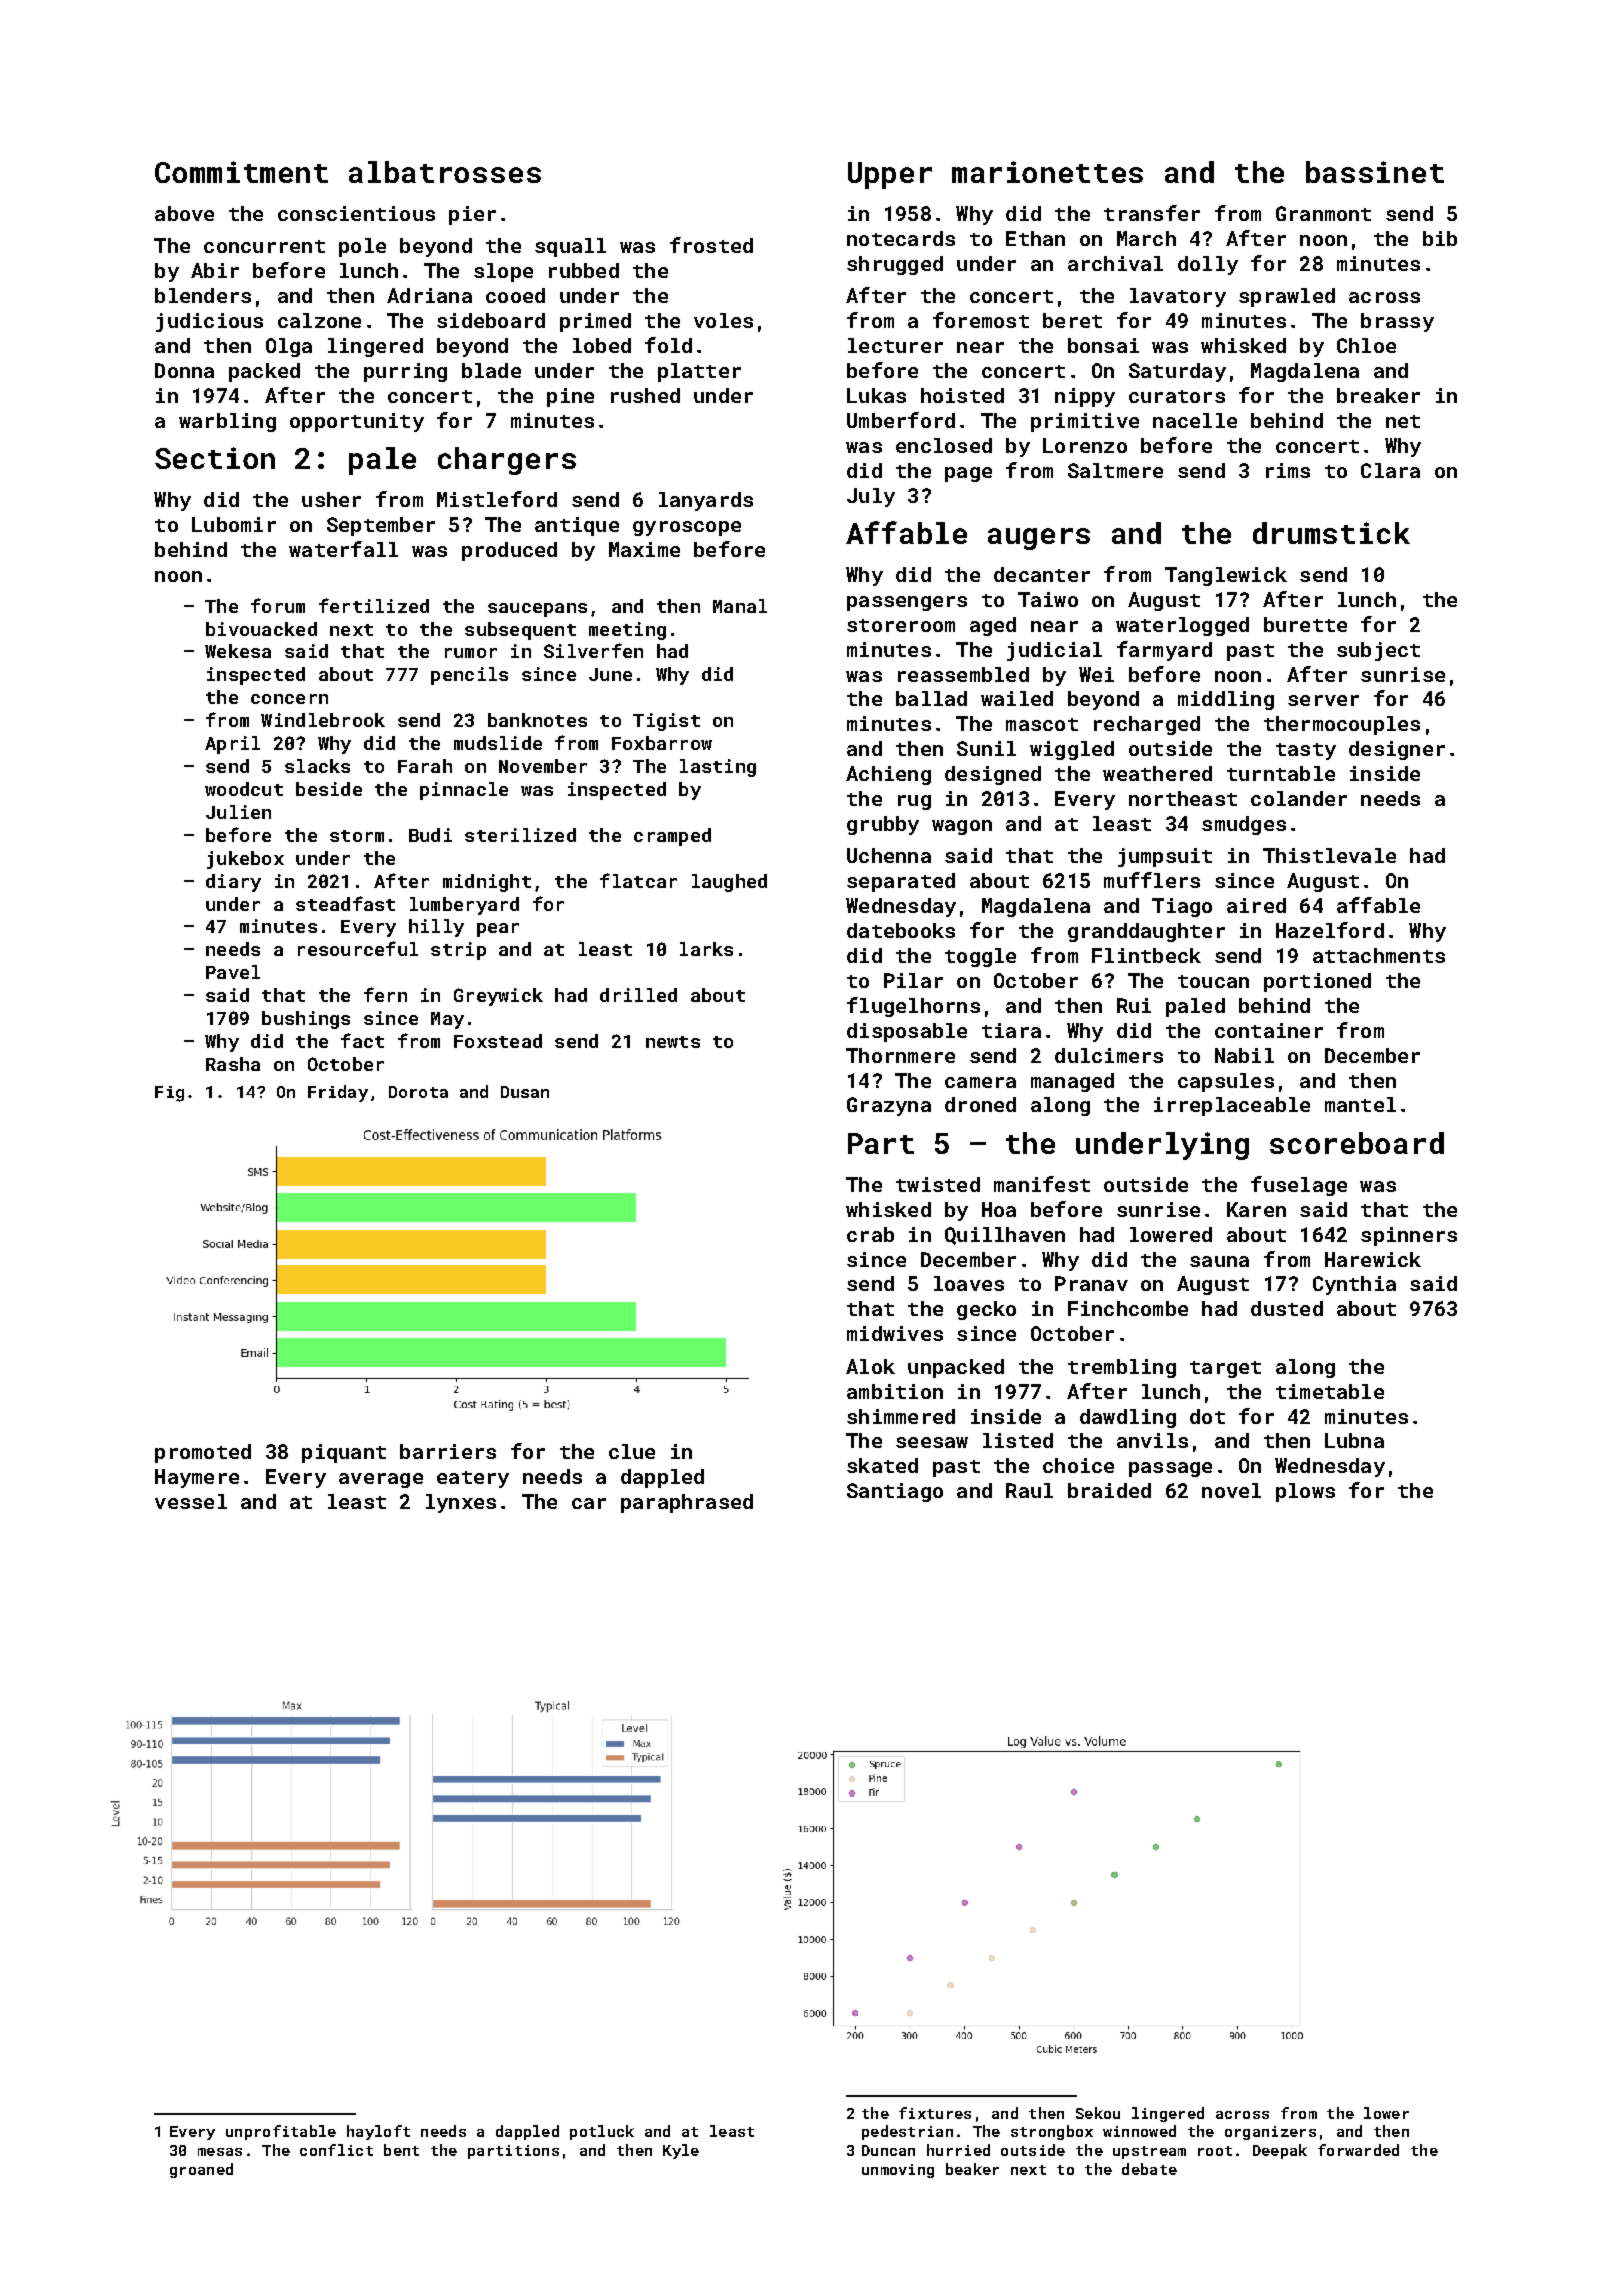  Describe the element at coordinates (203, 295) in the document. I see `blenders` at that location.
